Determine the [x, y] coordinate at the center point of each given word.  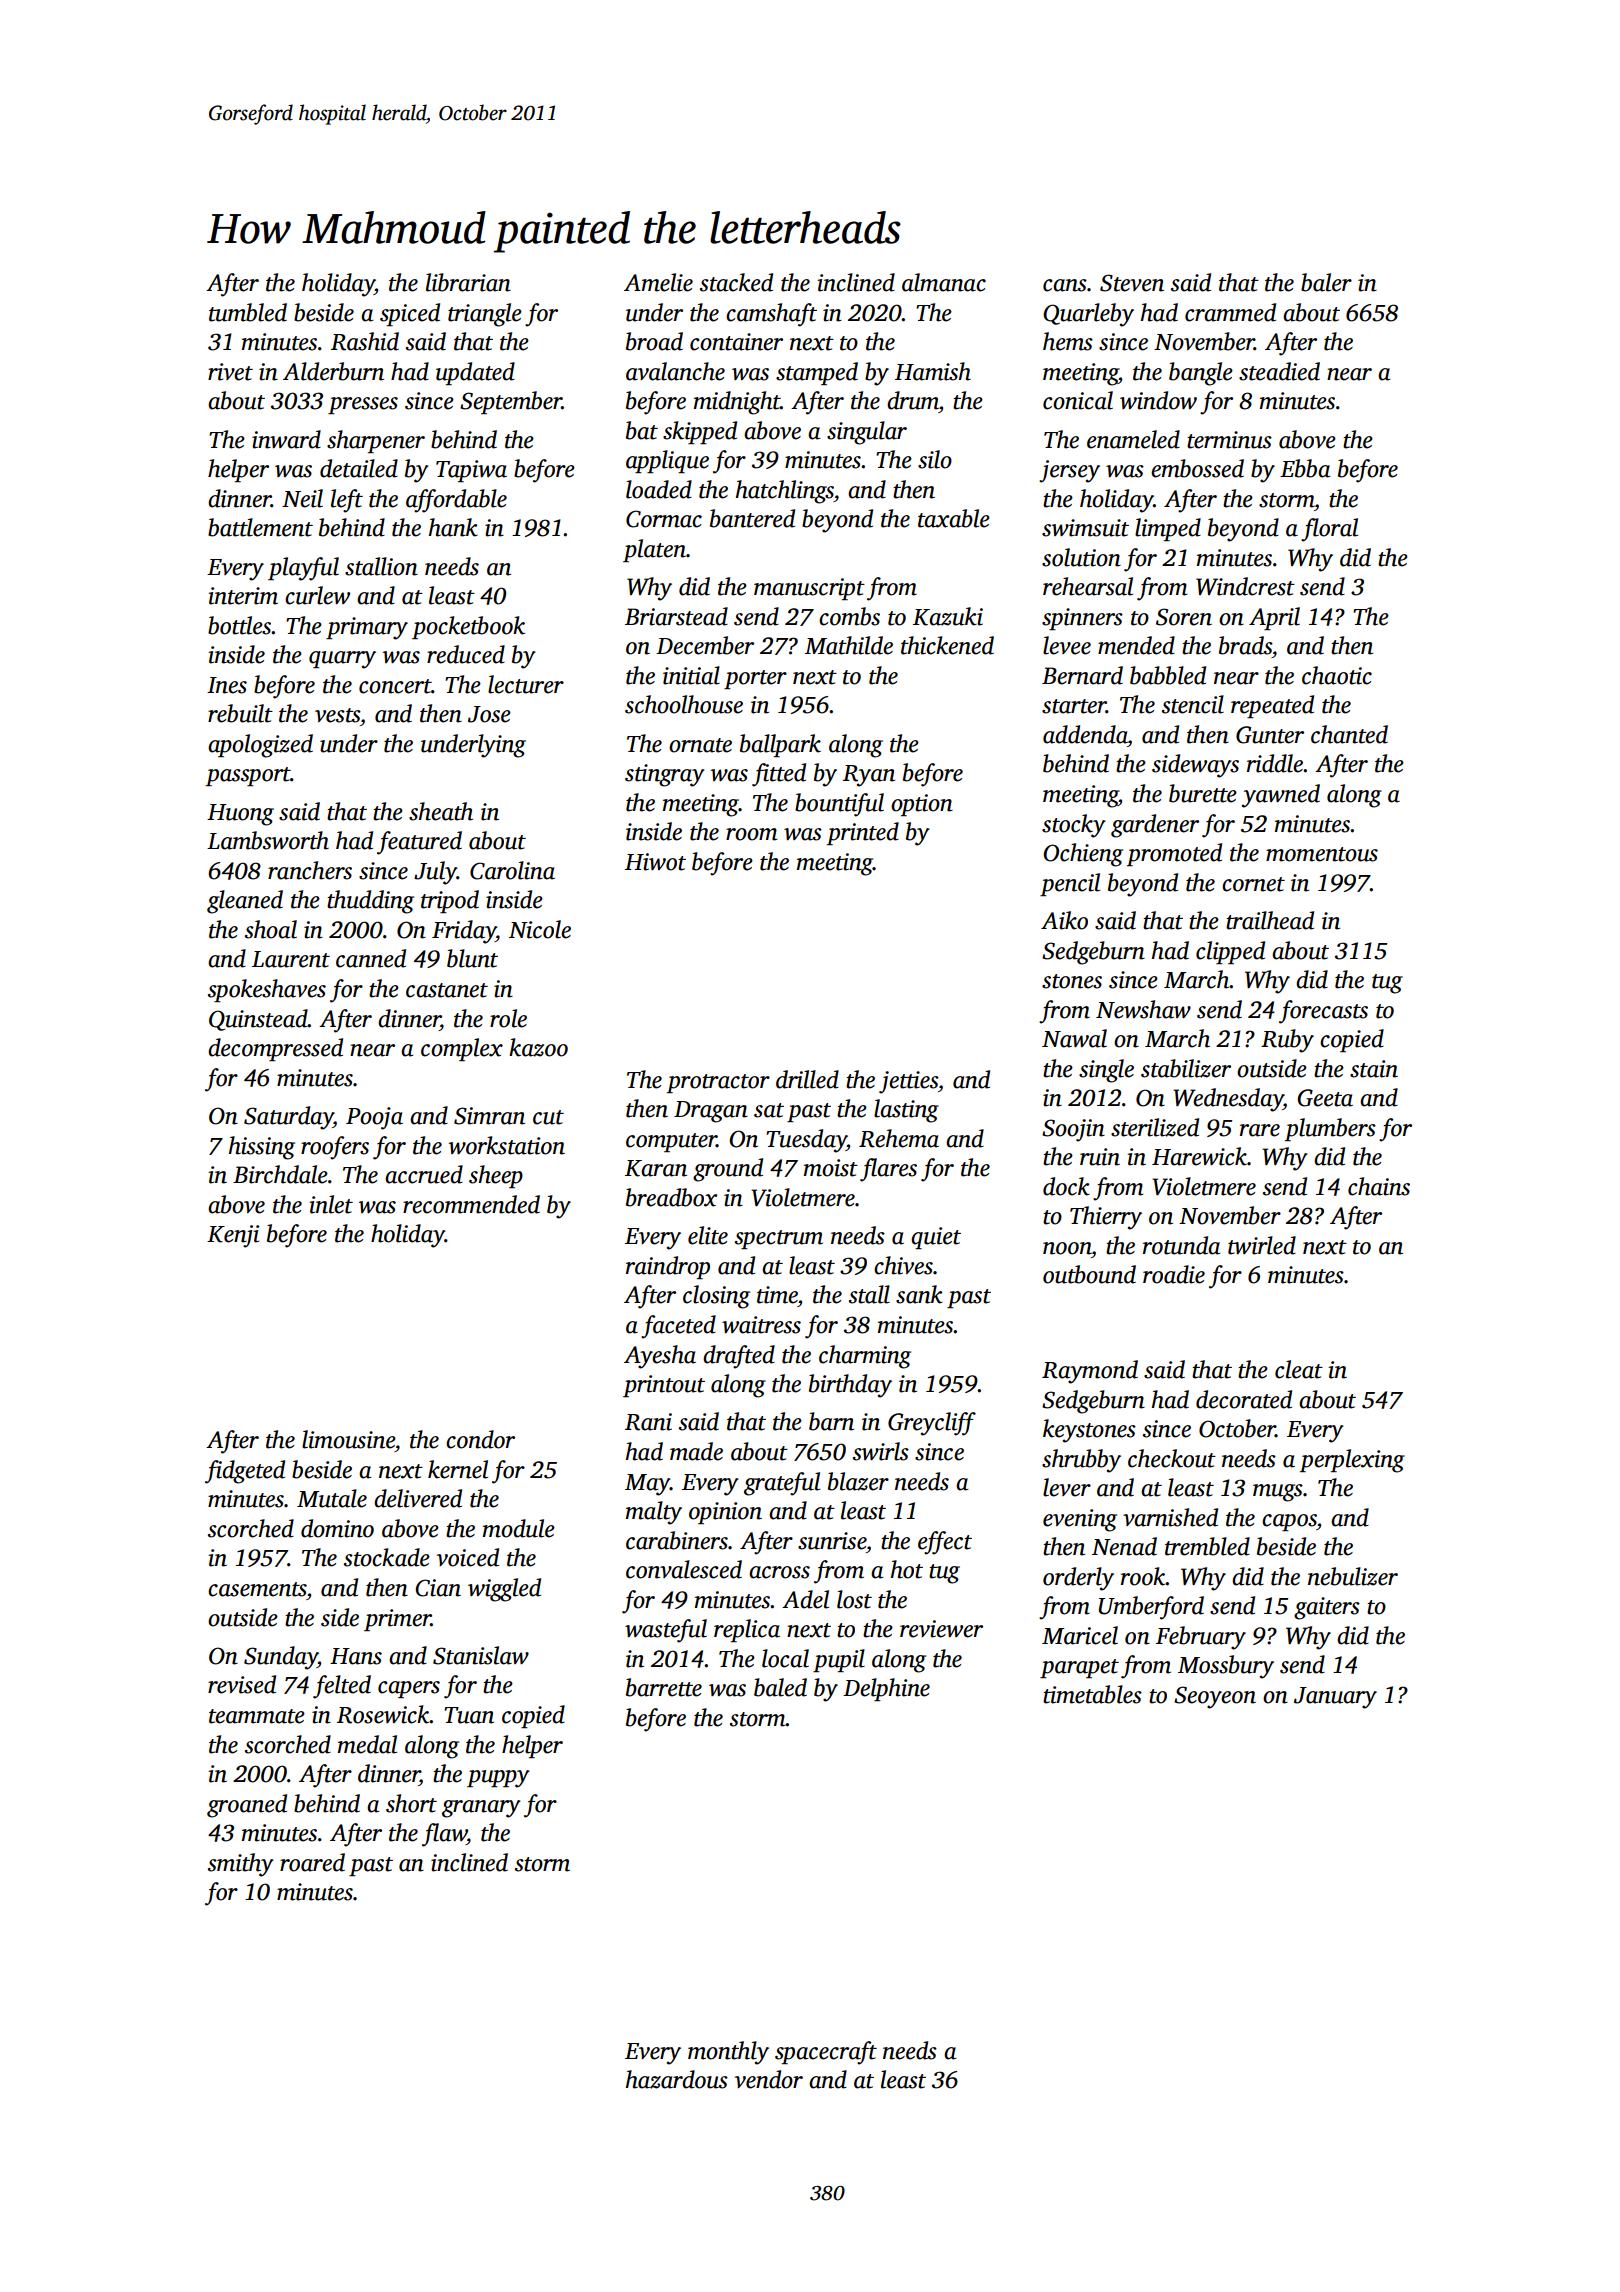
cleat [1299, 1369]
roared [312, 1862]
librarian [468, 282]
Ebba [1305, 468]
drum [913, 400]
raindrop [668, 1267]
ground [728, 1170]
